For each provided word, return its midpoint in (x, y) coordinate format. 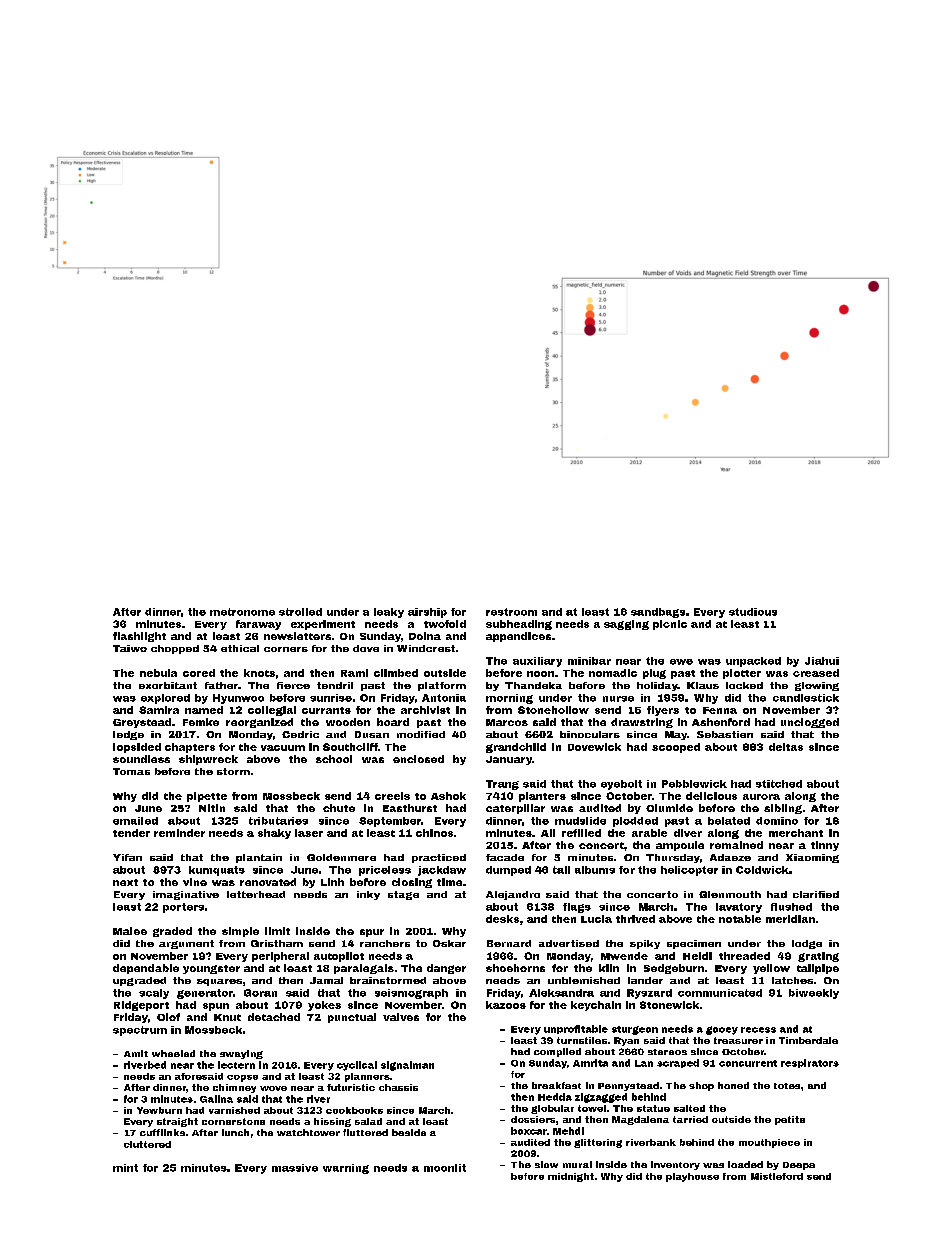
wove (273, 1088)
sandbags (658, 613)
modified (421, 734)
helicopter (689, 871)
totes (787, 1086)
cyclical (357, 1066)
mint (125, 1168)
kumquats (217, 871)
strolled (300, 612)
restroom (511, 612)
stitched (779, 784)
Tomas (131, 771)
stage (403, 895)
